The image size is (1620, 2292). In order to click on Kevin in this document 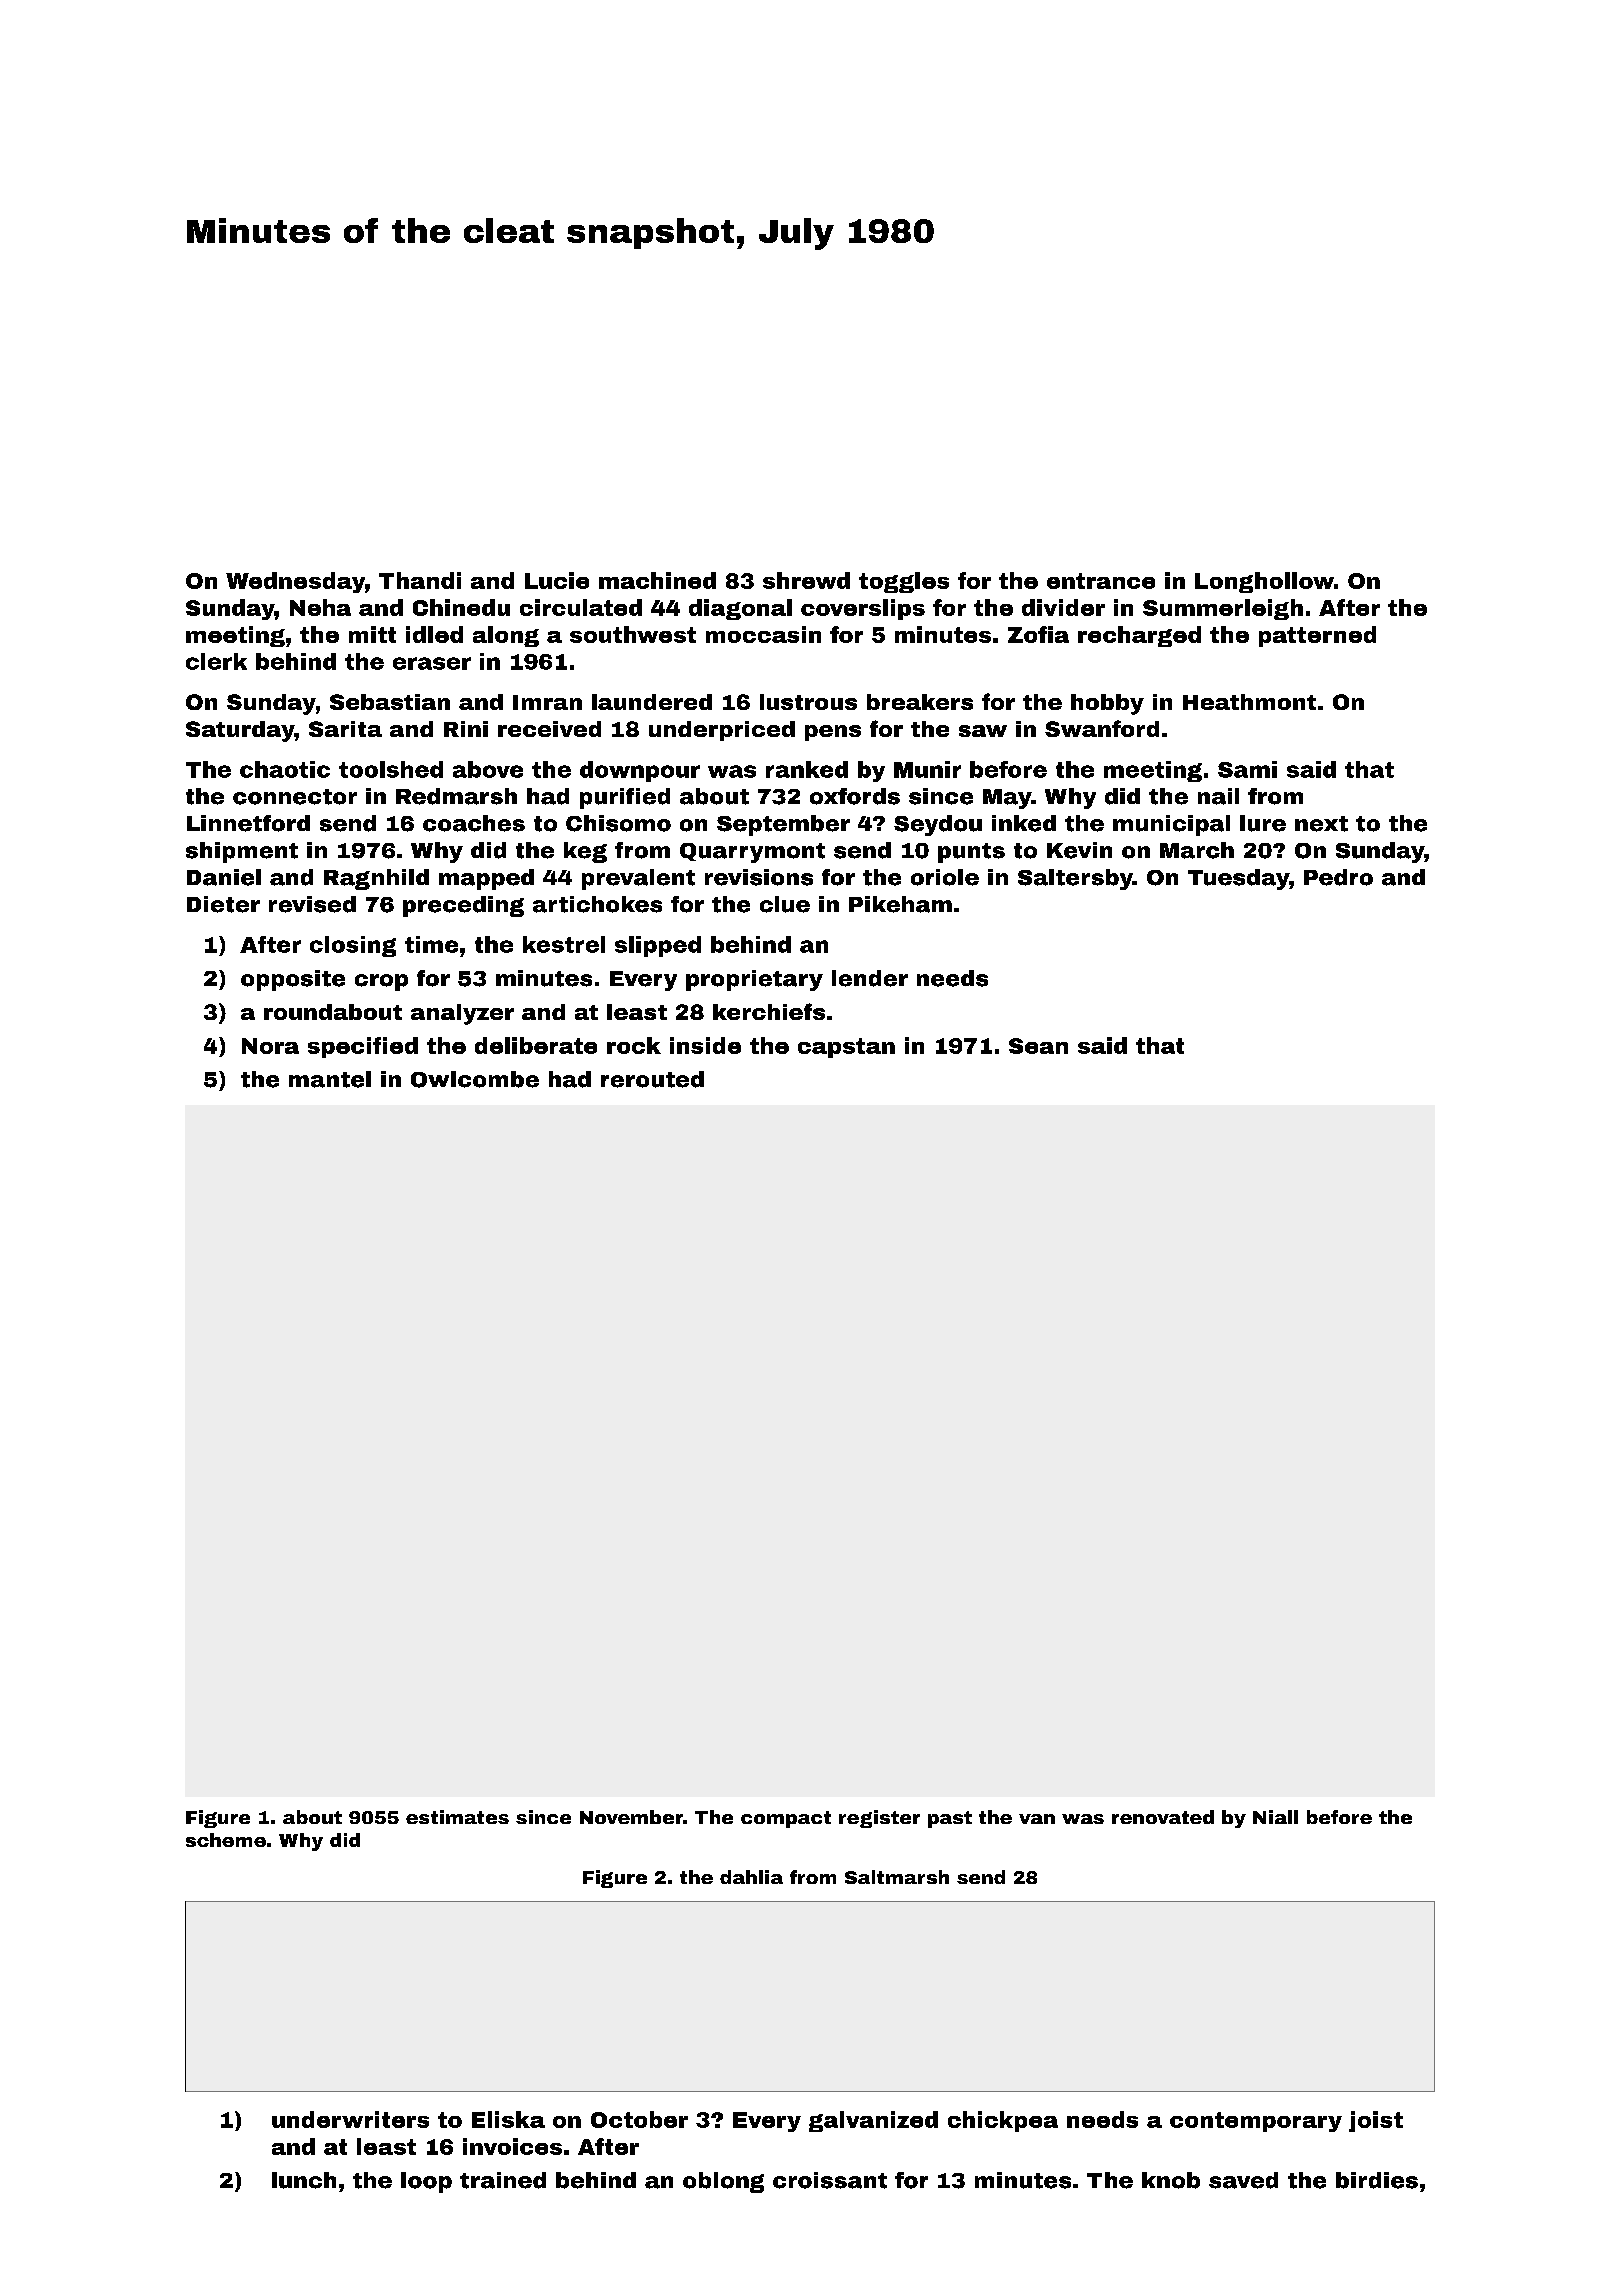, I will do `click(1079, 850)`.
